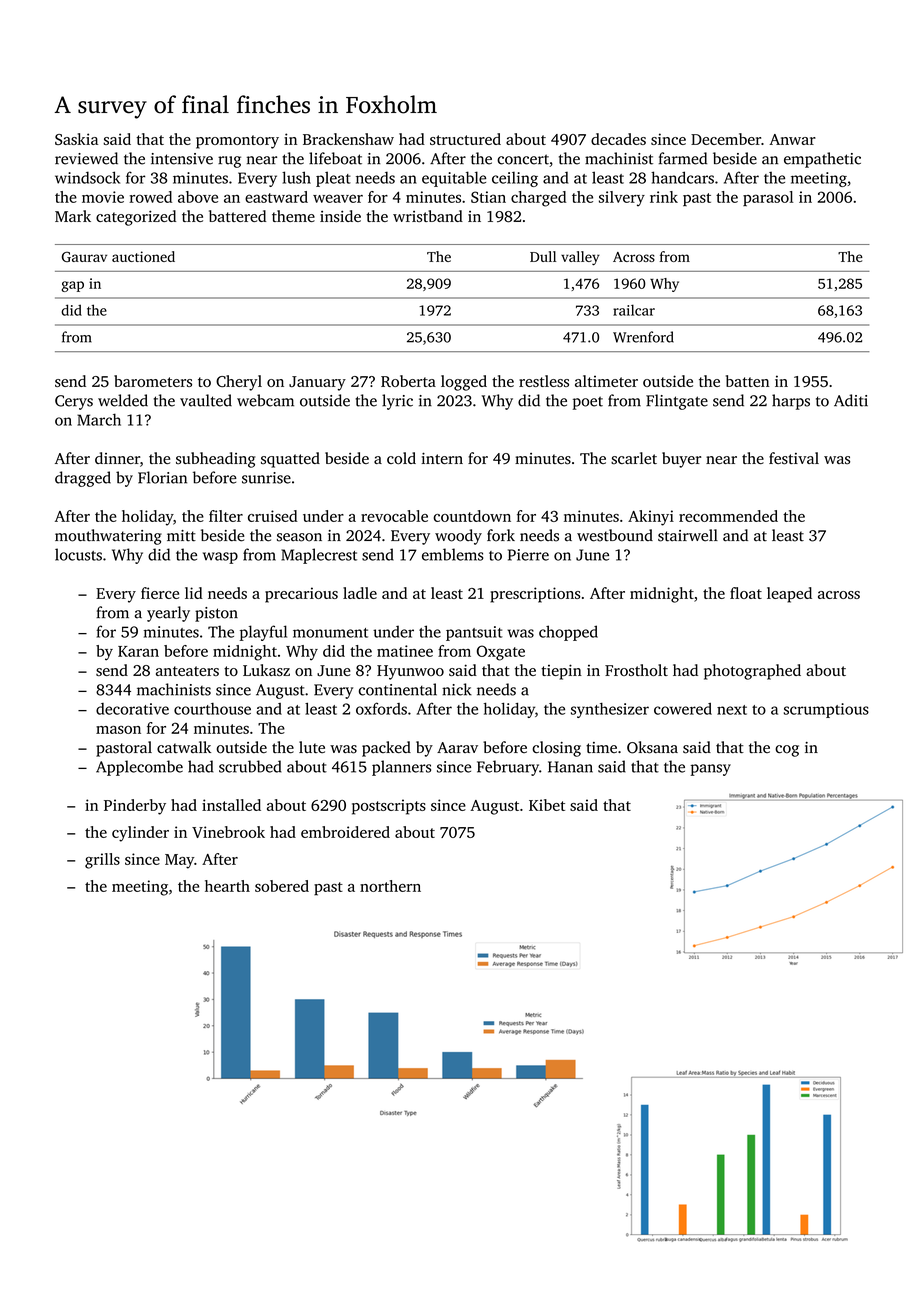 This screenshot has height=1308, width=924. What do you see at coordinates (643, 337) in the screenshot?
I see `Wrenford` at bounding box center [643, 337].
